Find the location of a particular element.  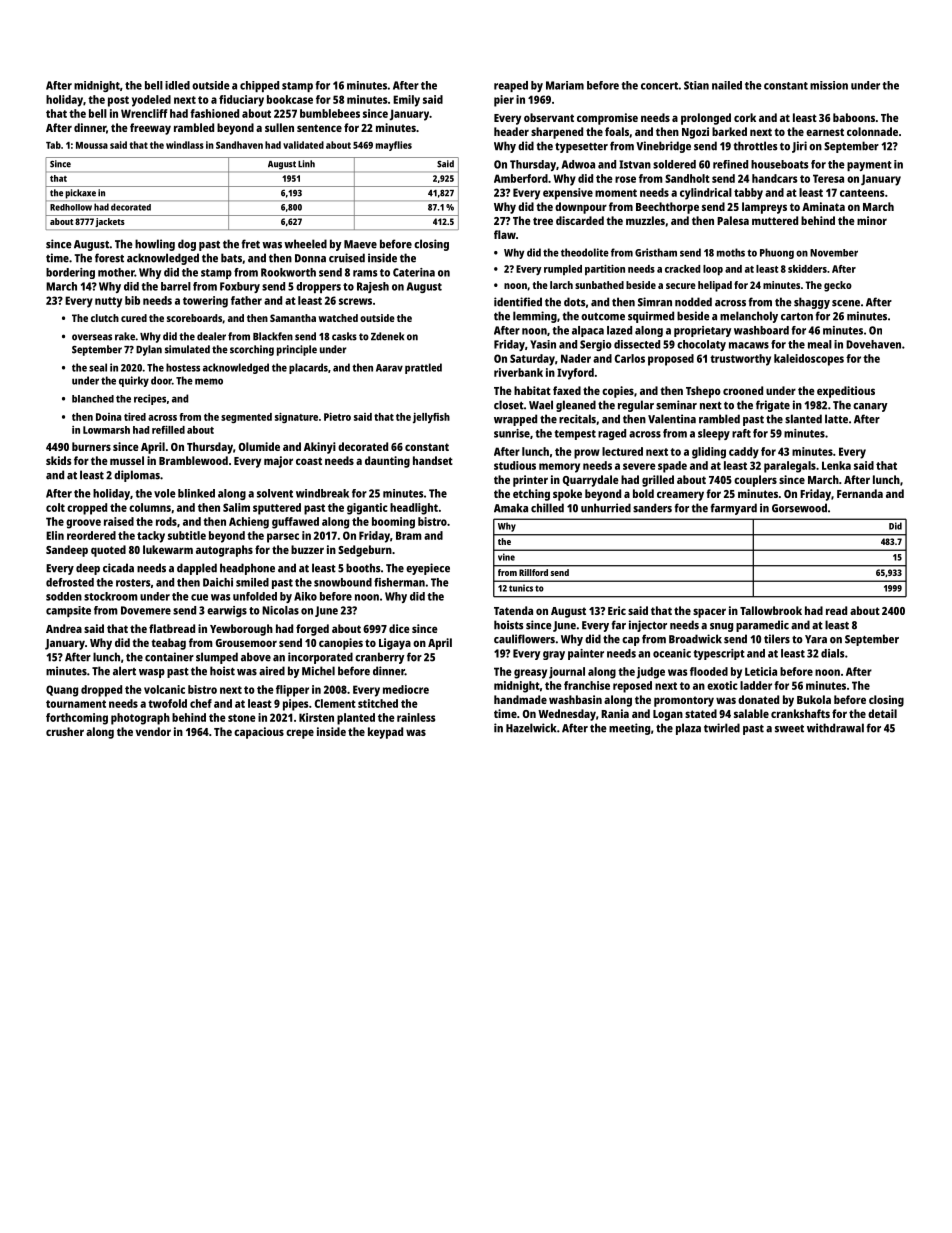

headphone is located at coordinates (247, 569).
